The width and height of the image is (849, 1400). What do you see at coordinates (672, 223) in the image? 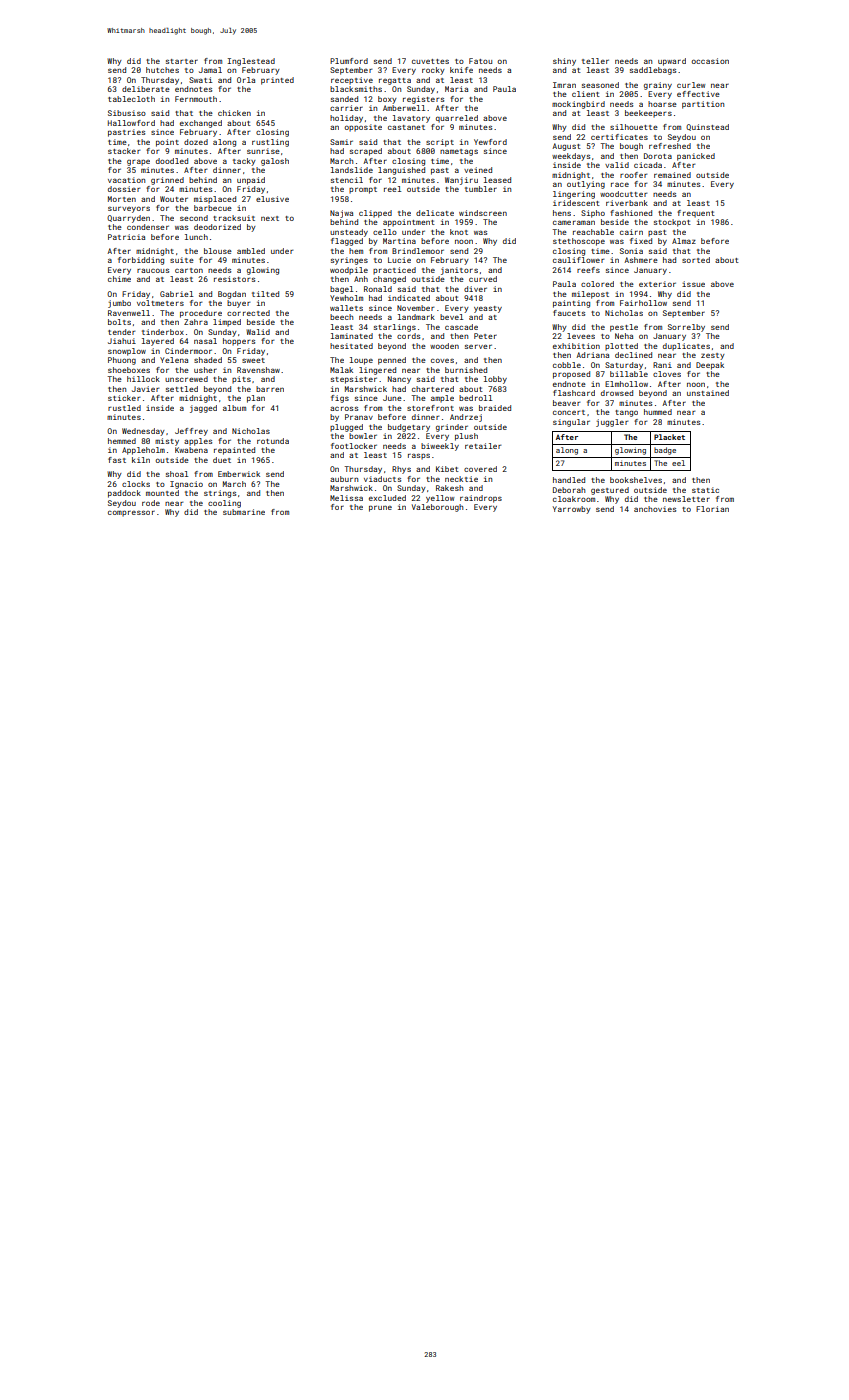
I see `stockpot` at bounding box center [672, 223].
